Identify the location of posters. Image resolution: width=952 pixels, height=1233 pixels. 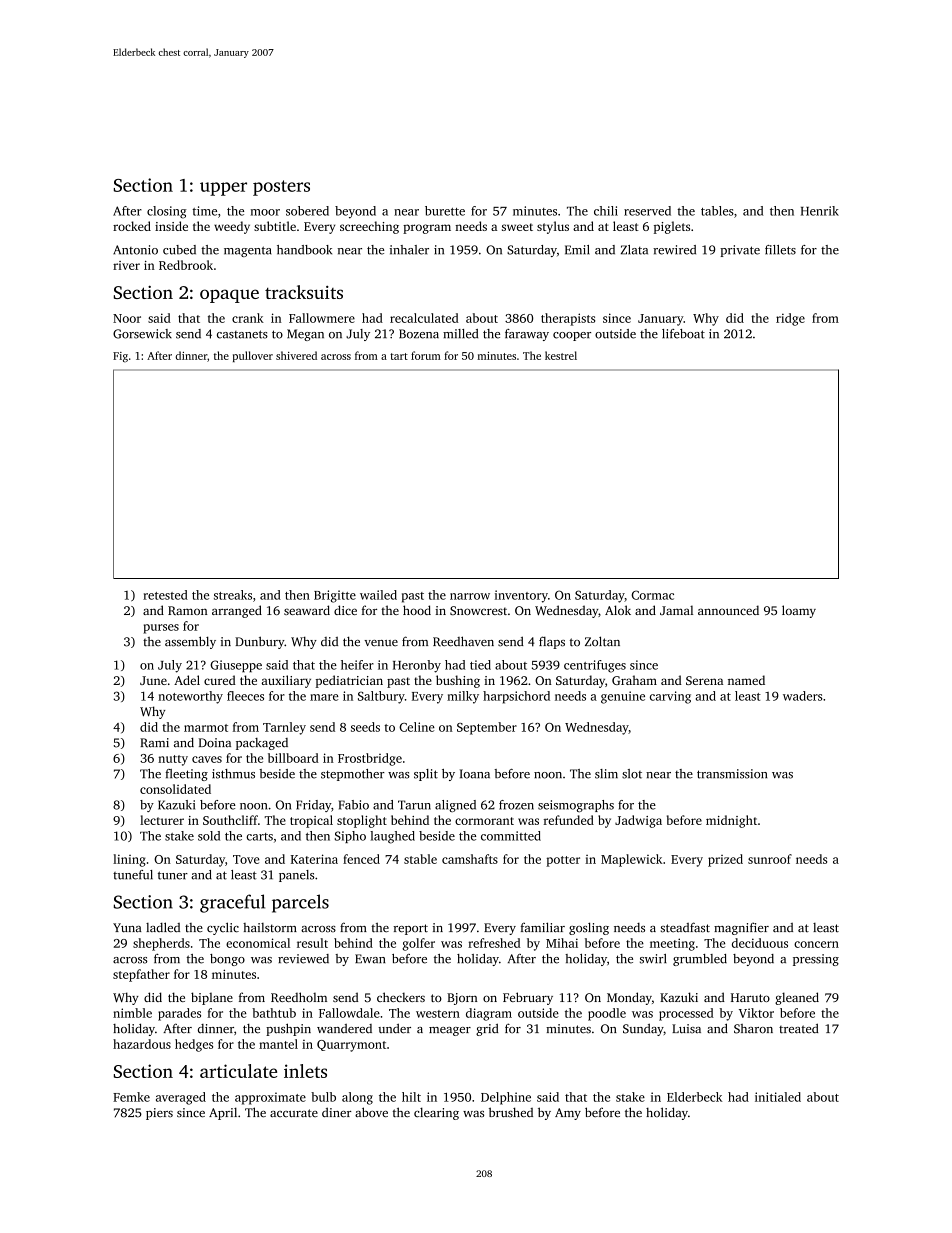
(281, 188).
